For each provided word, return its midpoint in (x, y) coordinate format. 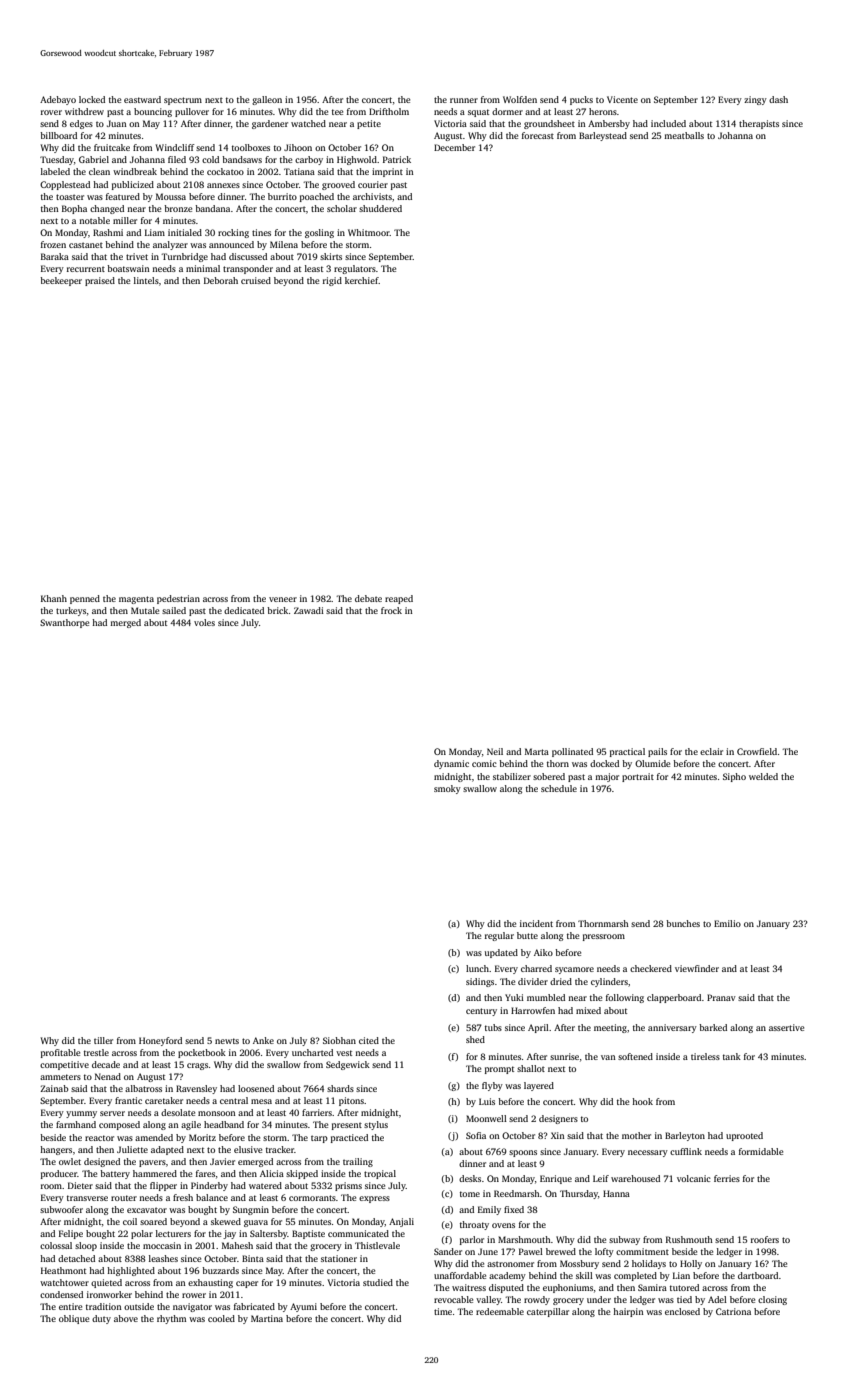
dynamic (451, 764)
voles (204, 622)
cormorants (312, 1198)
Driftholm (389, 111)
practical (627, 752)
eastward (142, 99)
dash (778, 99)
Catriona (733, 1311)
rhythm (171, 1319)
